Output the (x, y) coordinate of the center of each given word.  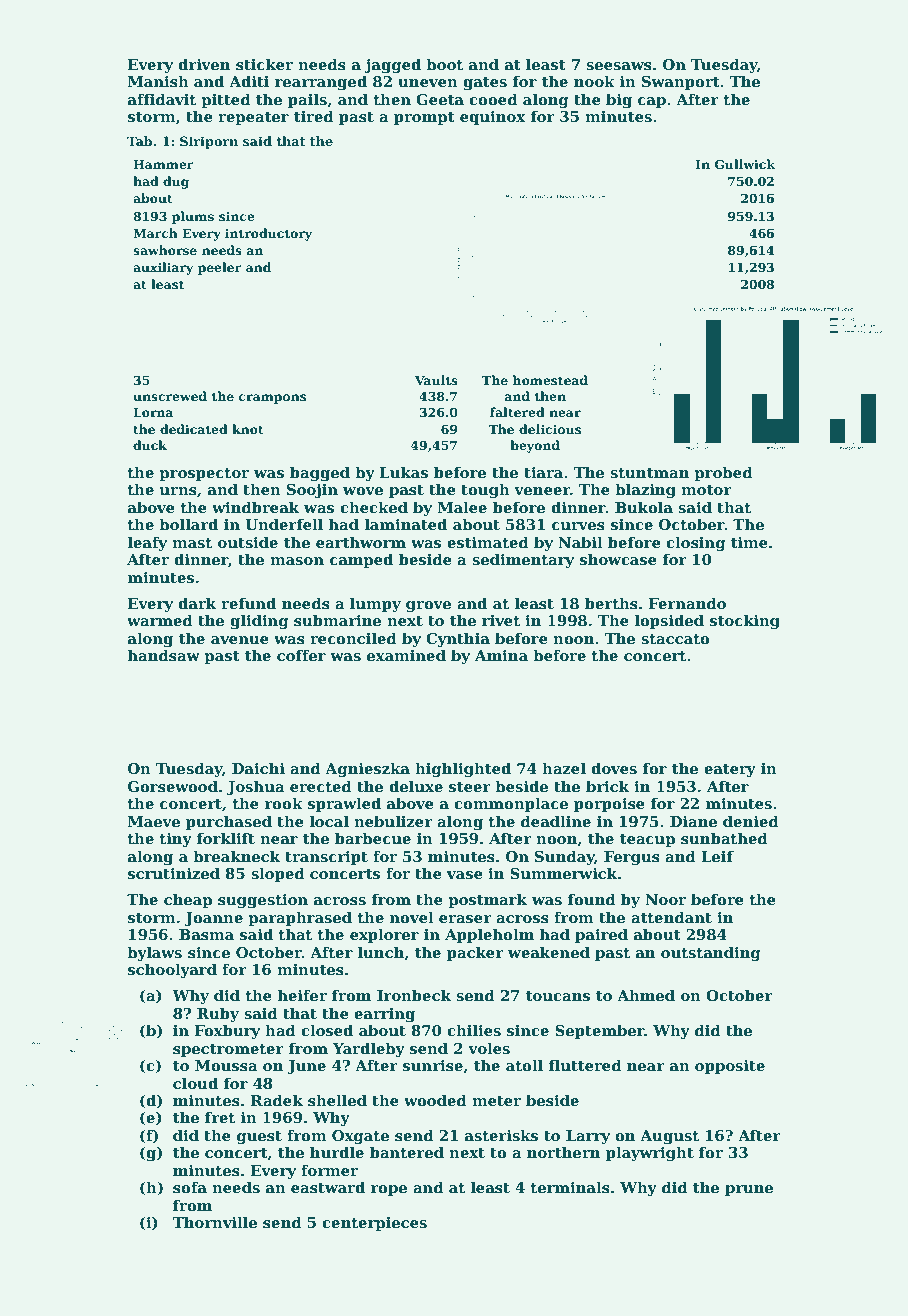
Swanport (681, 83)
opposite (730, 1067)
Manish (158, 81)
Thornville (214, 1222)
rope (389, 1190)
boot (444, 64)
